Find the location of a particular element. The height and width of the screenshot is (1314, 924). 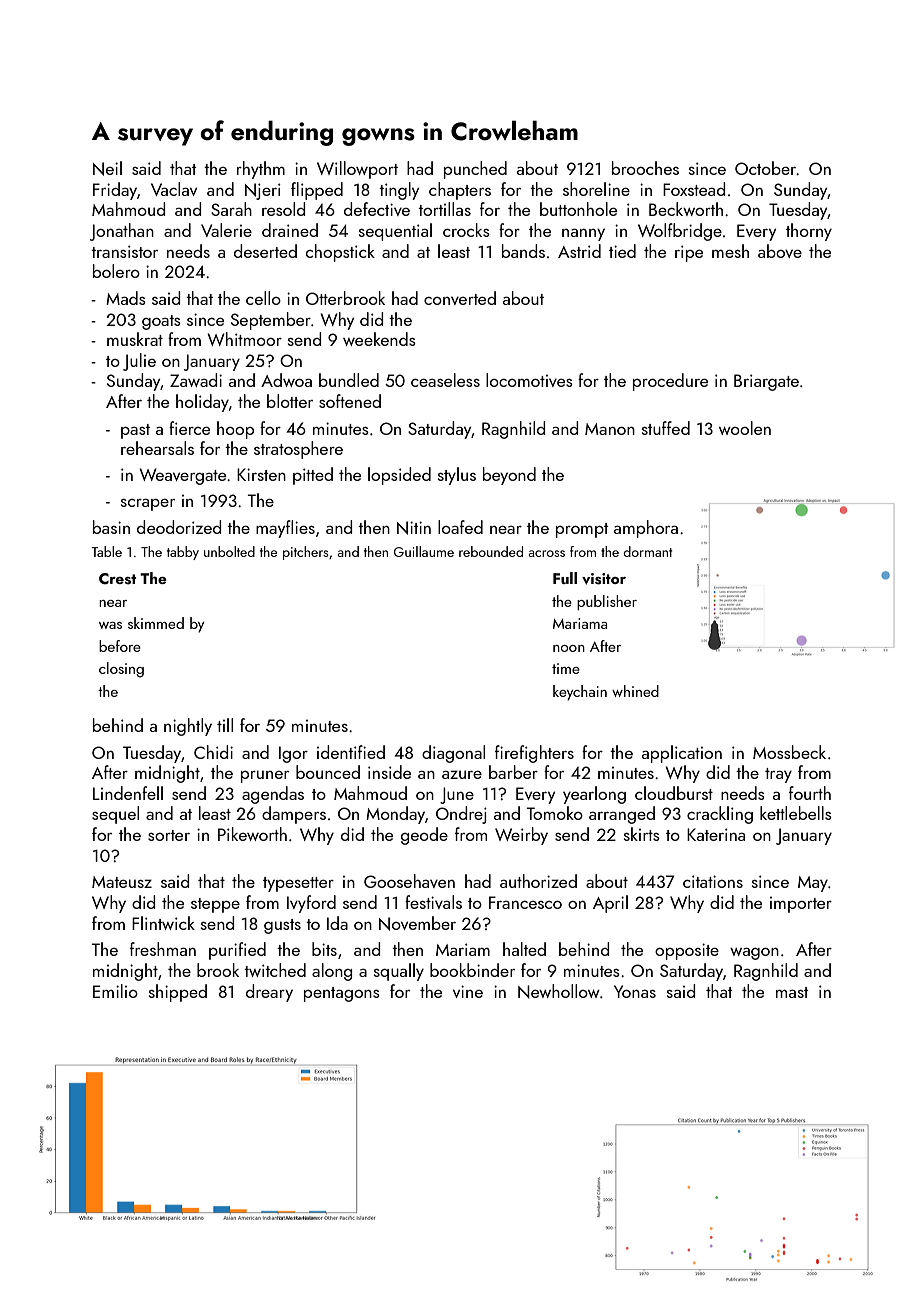

Nitin is located at coordinates (414, 528).
